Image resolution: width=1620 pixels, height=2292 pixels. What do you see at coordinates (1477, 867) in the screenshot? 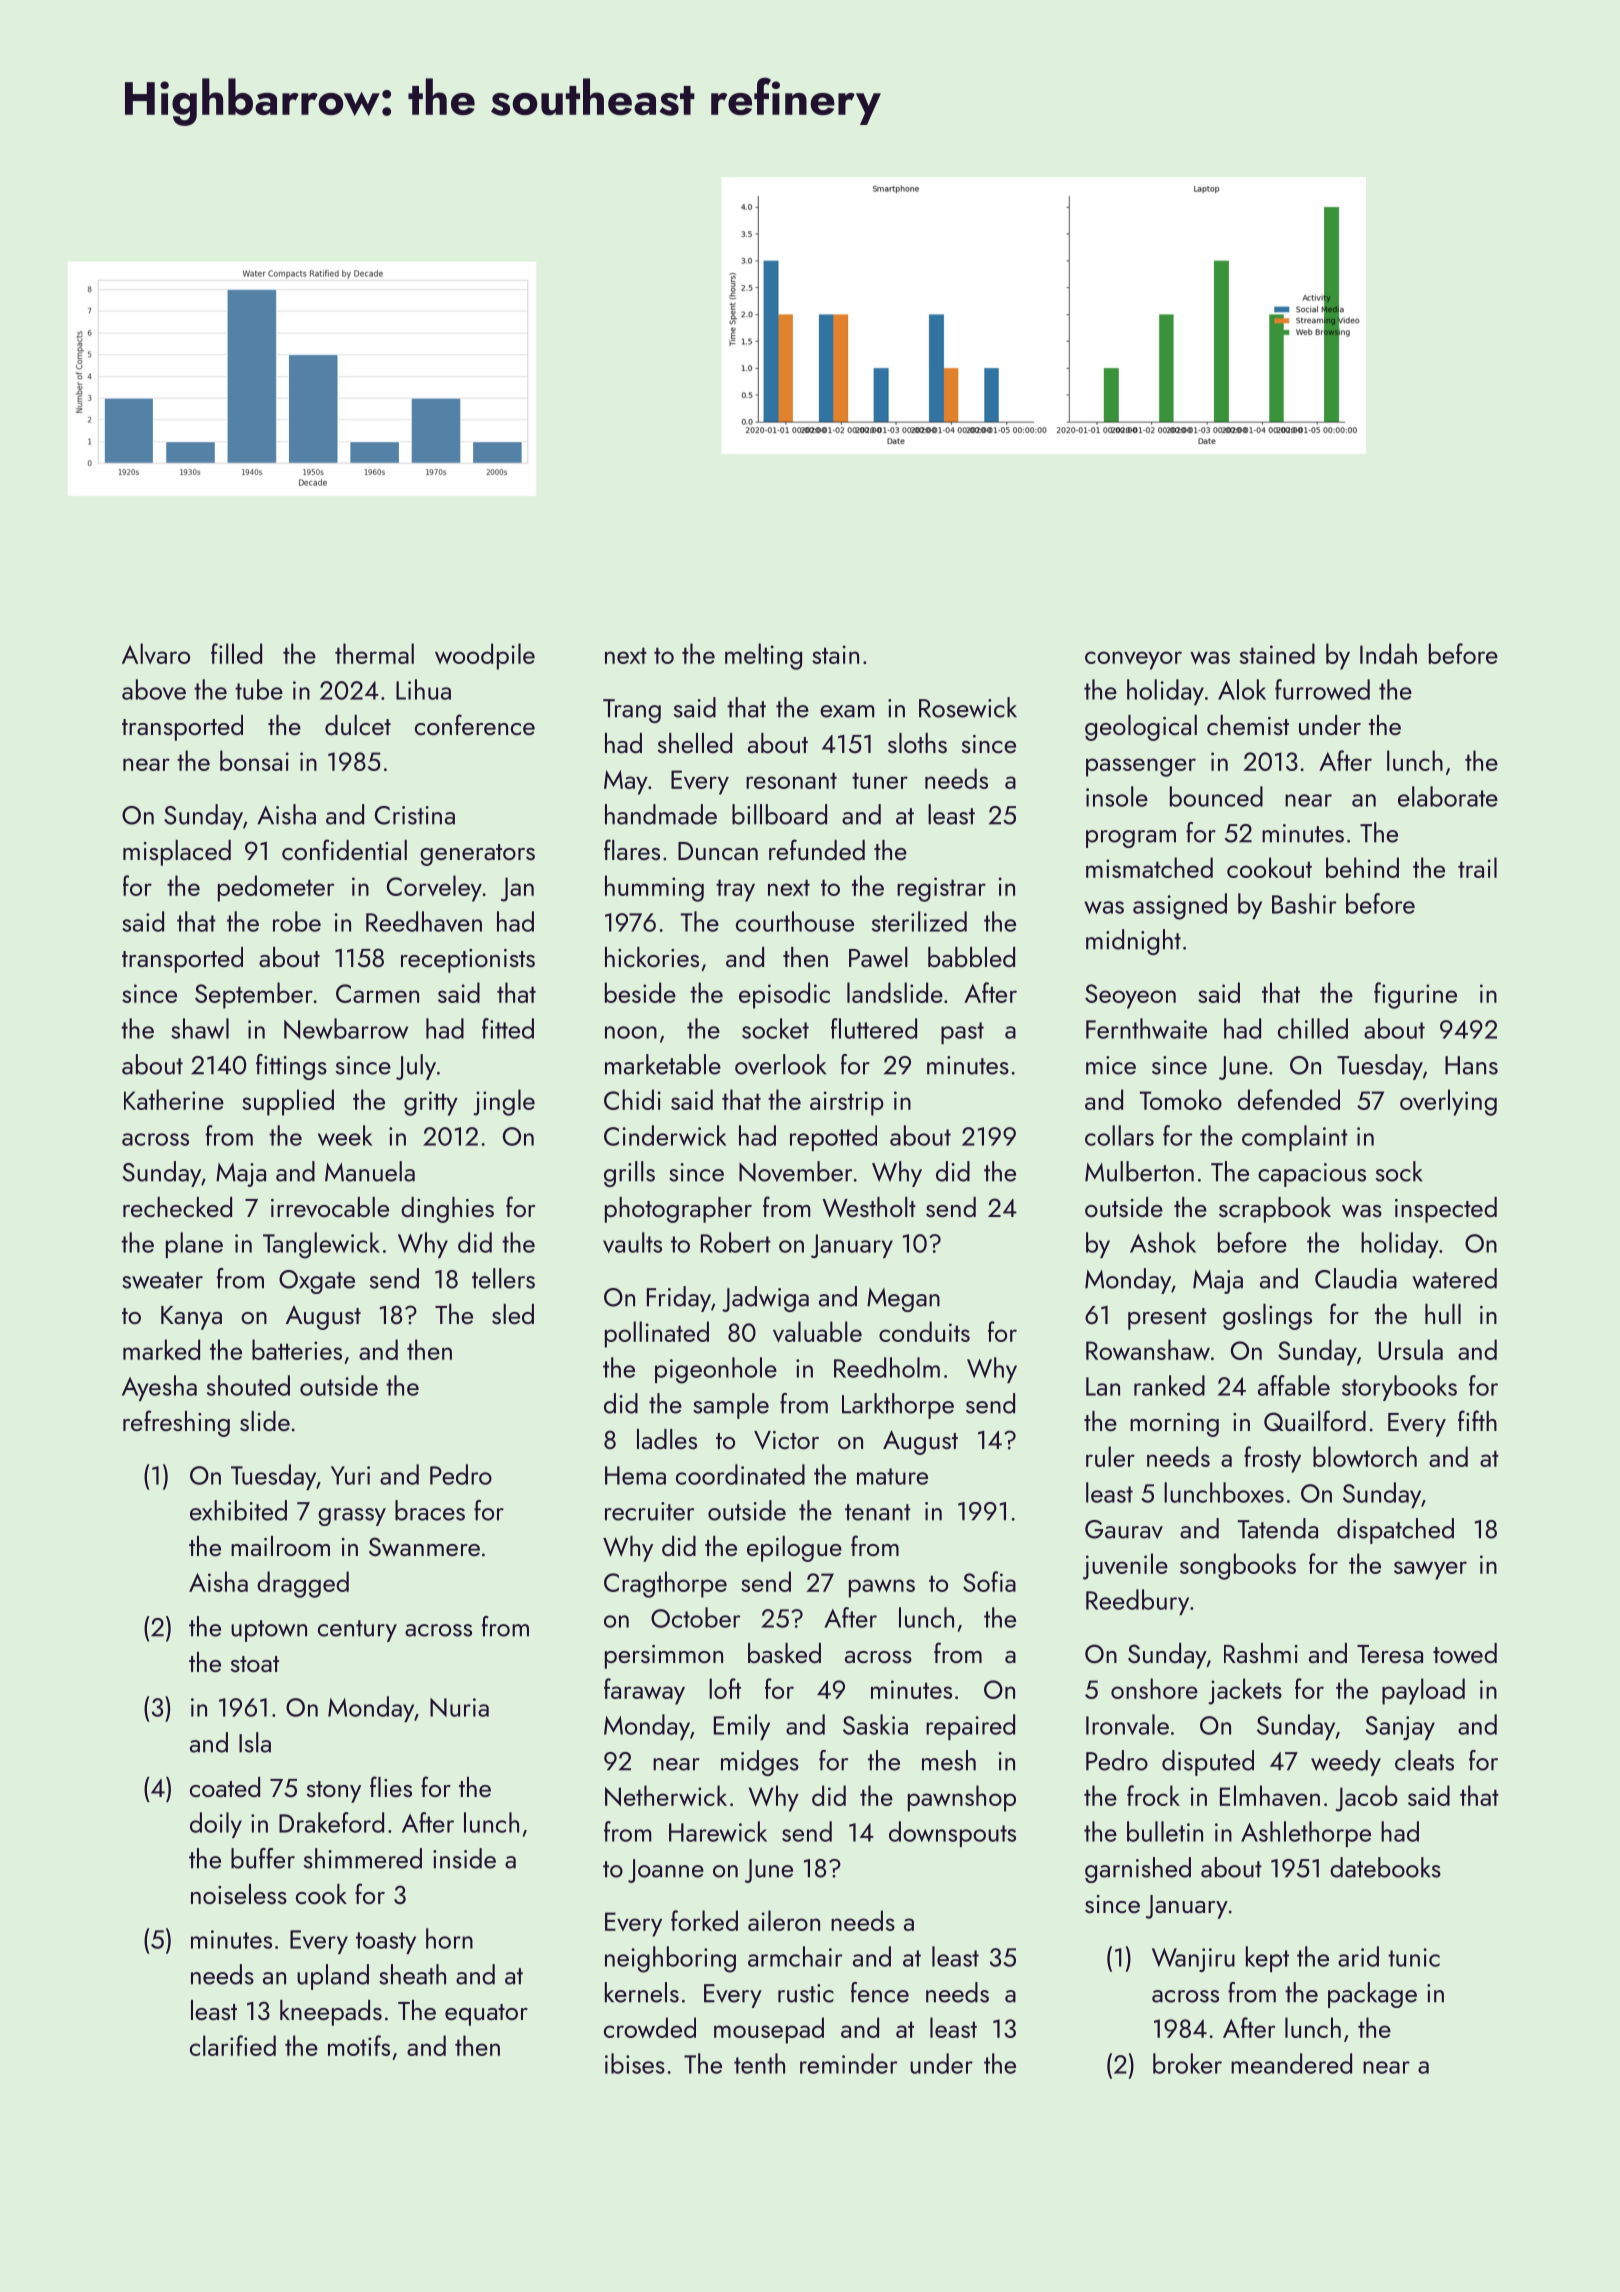
I see `trail` at bounding box center [1477, 867].
